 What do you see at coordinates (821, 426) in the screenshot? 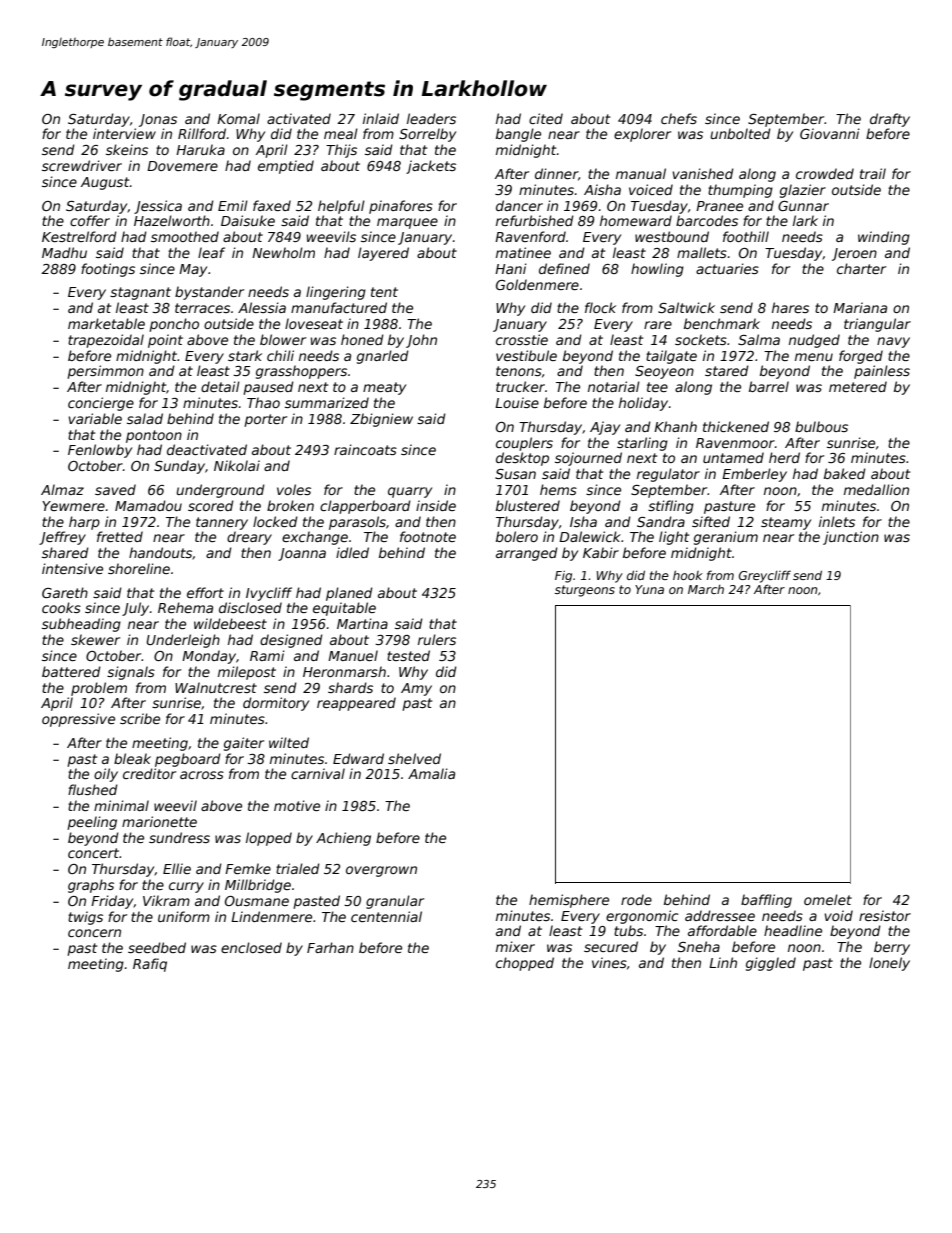
I see `bulbous` at bounding box center [821, 426].
